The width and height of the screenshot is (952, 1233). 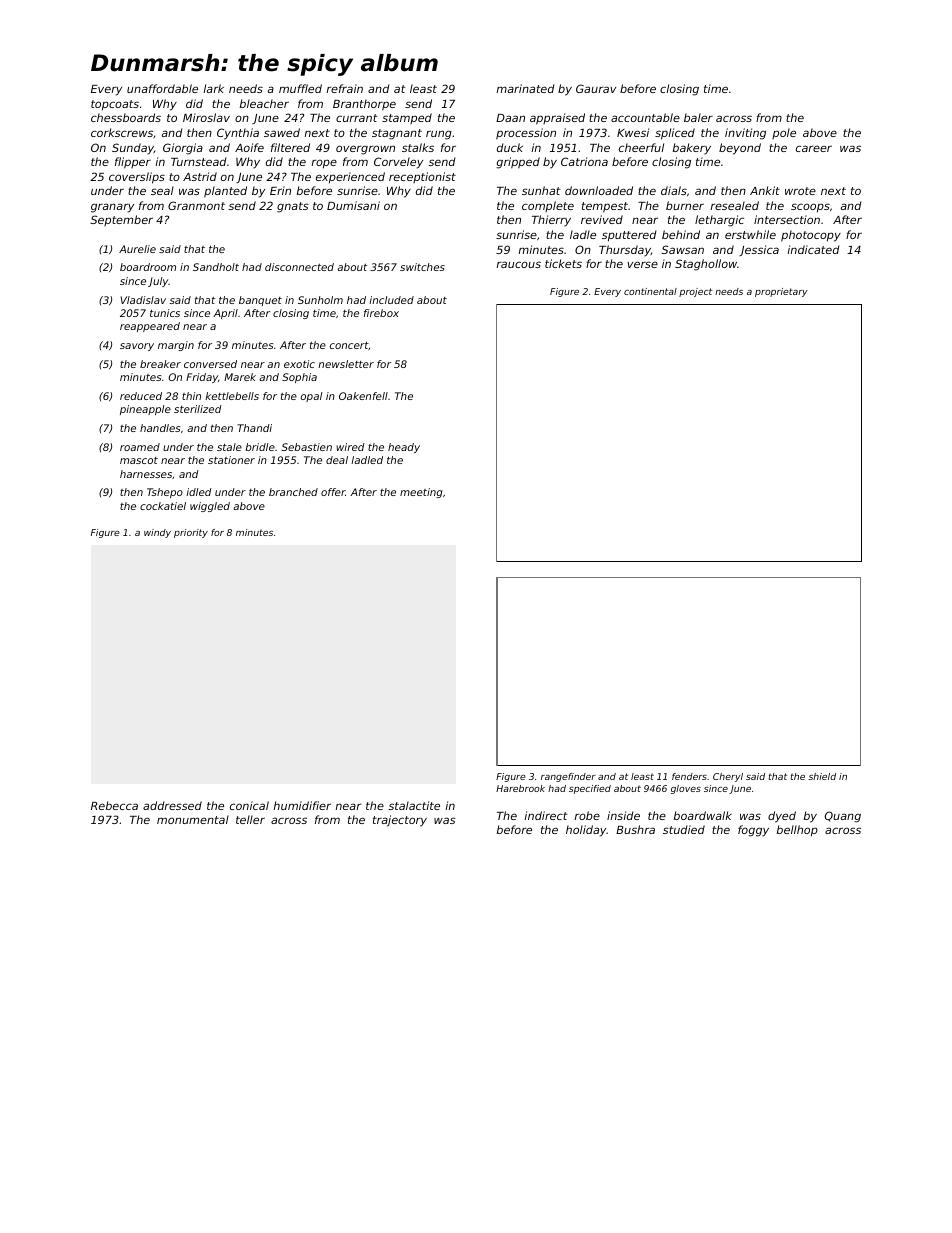 I want to click on meeting, so click(x=421, y=493).
